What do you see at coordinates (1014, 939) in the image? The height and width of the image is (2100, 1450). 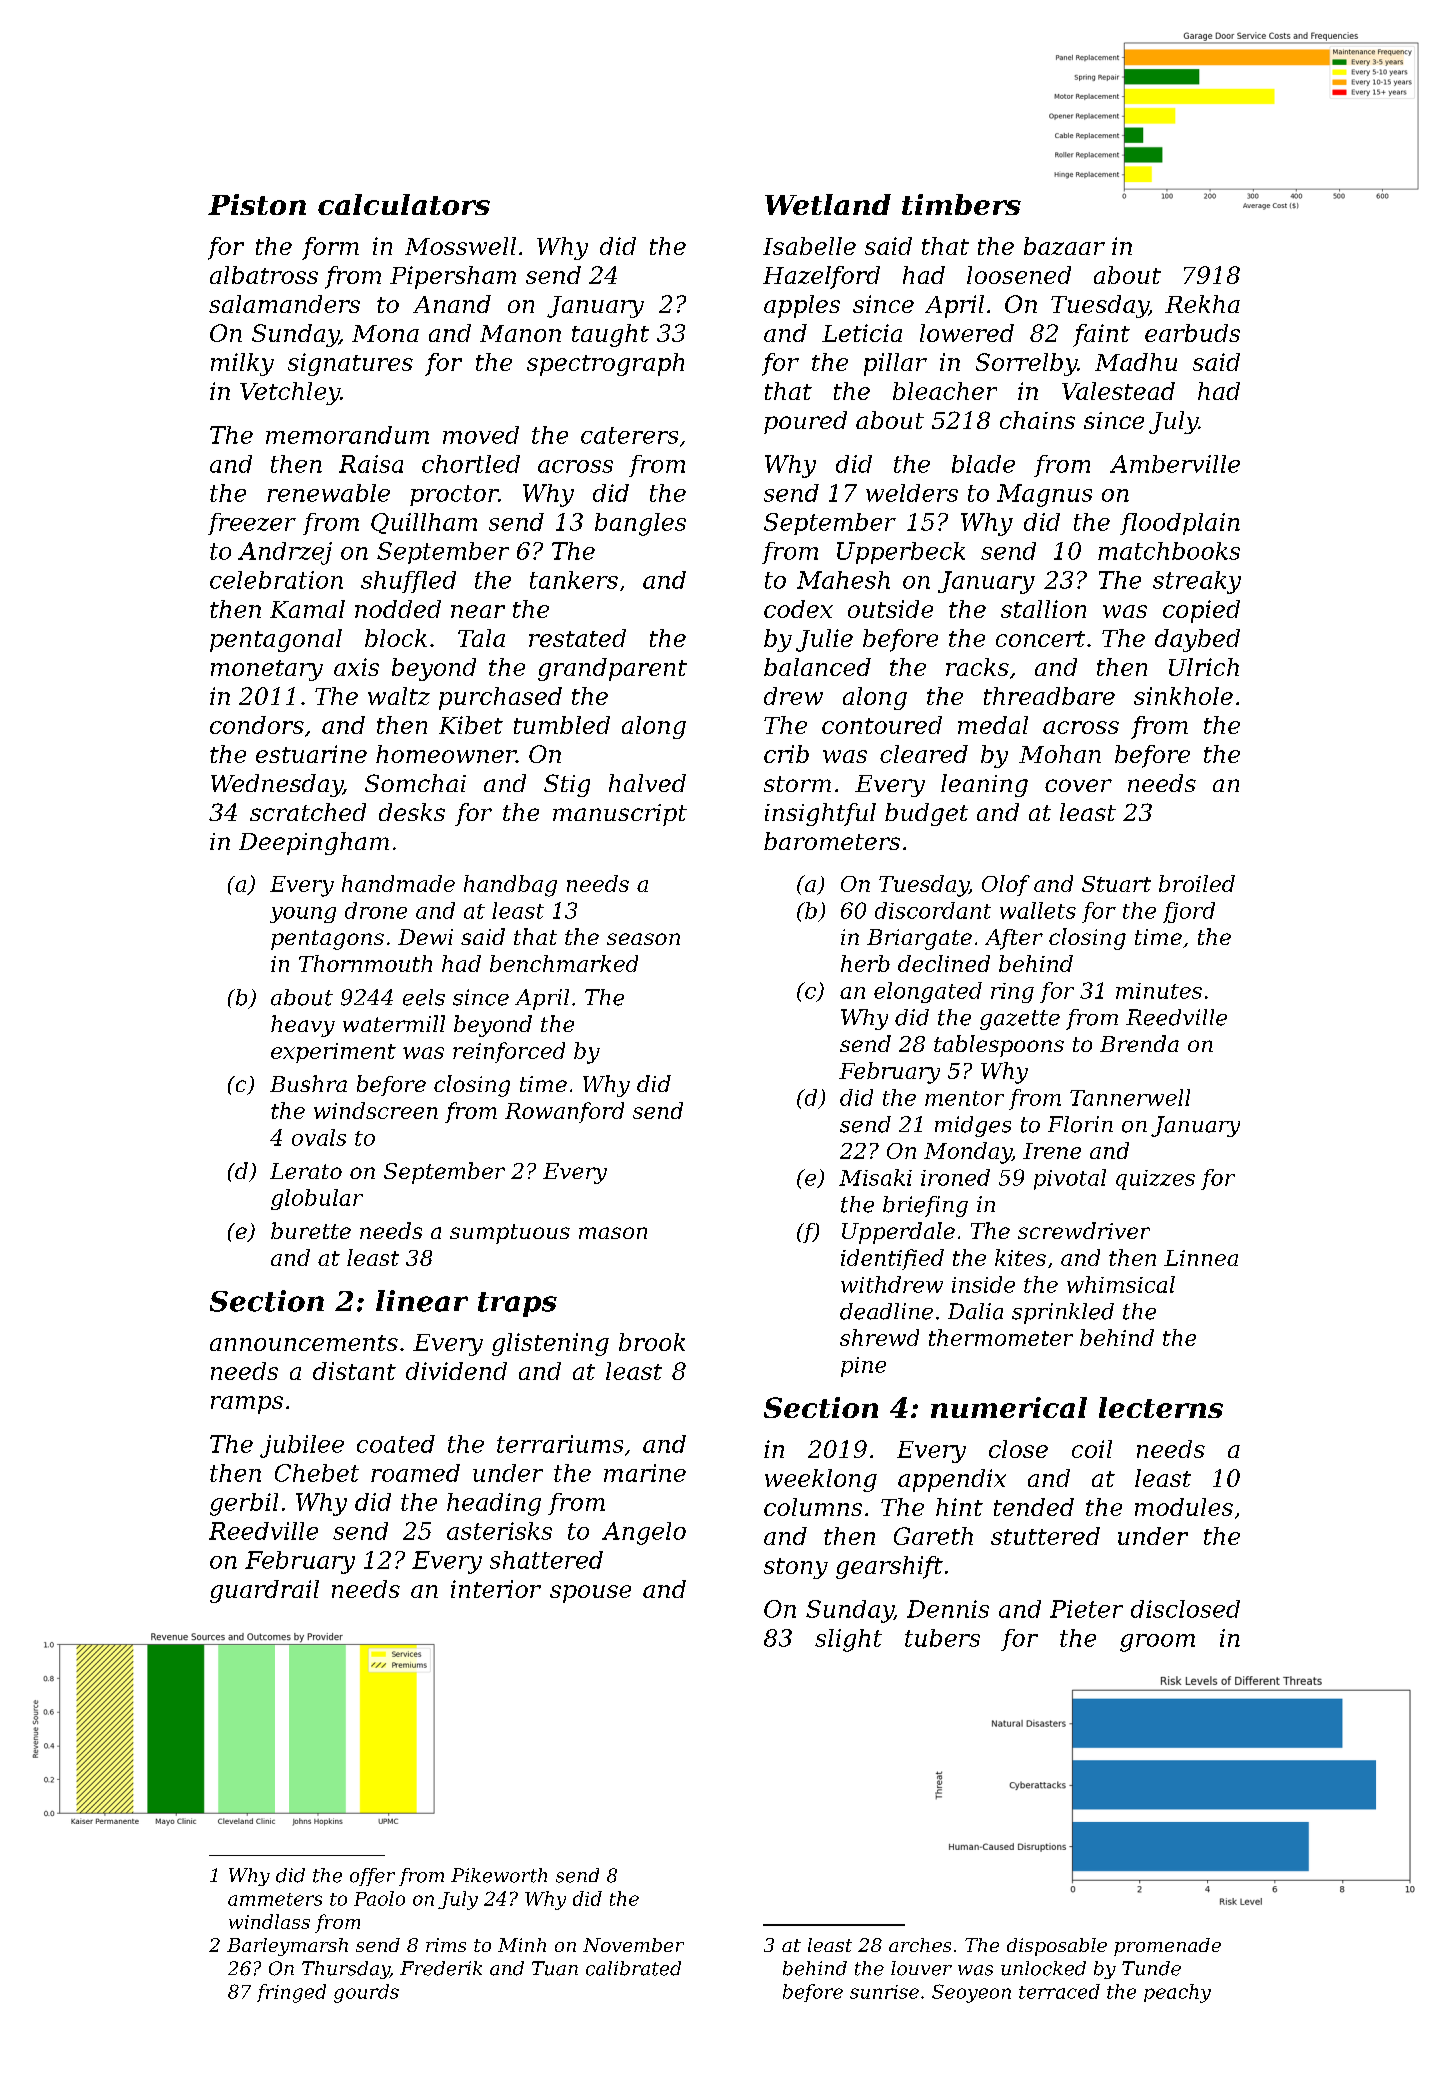 I see `After` at bounding box center [1014, 939].
